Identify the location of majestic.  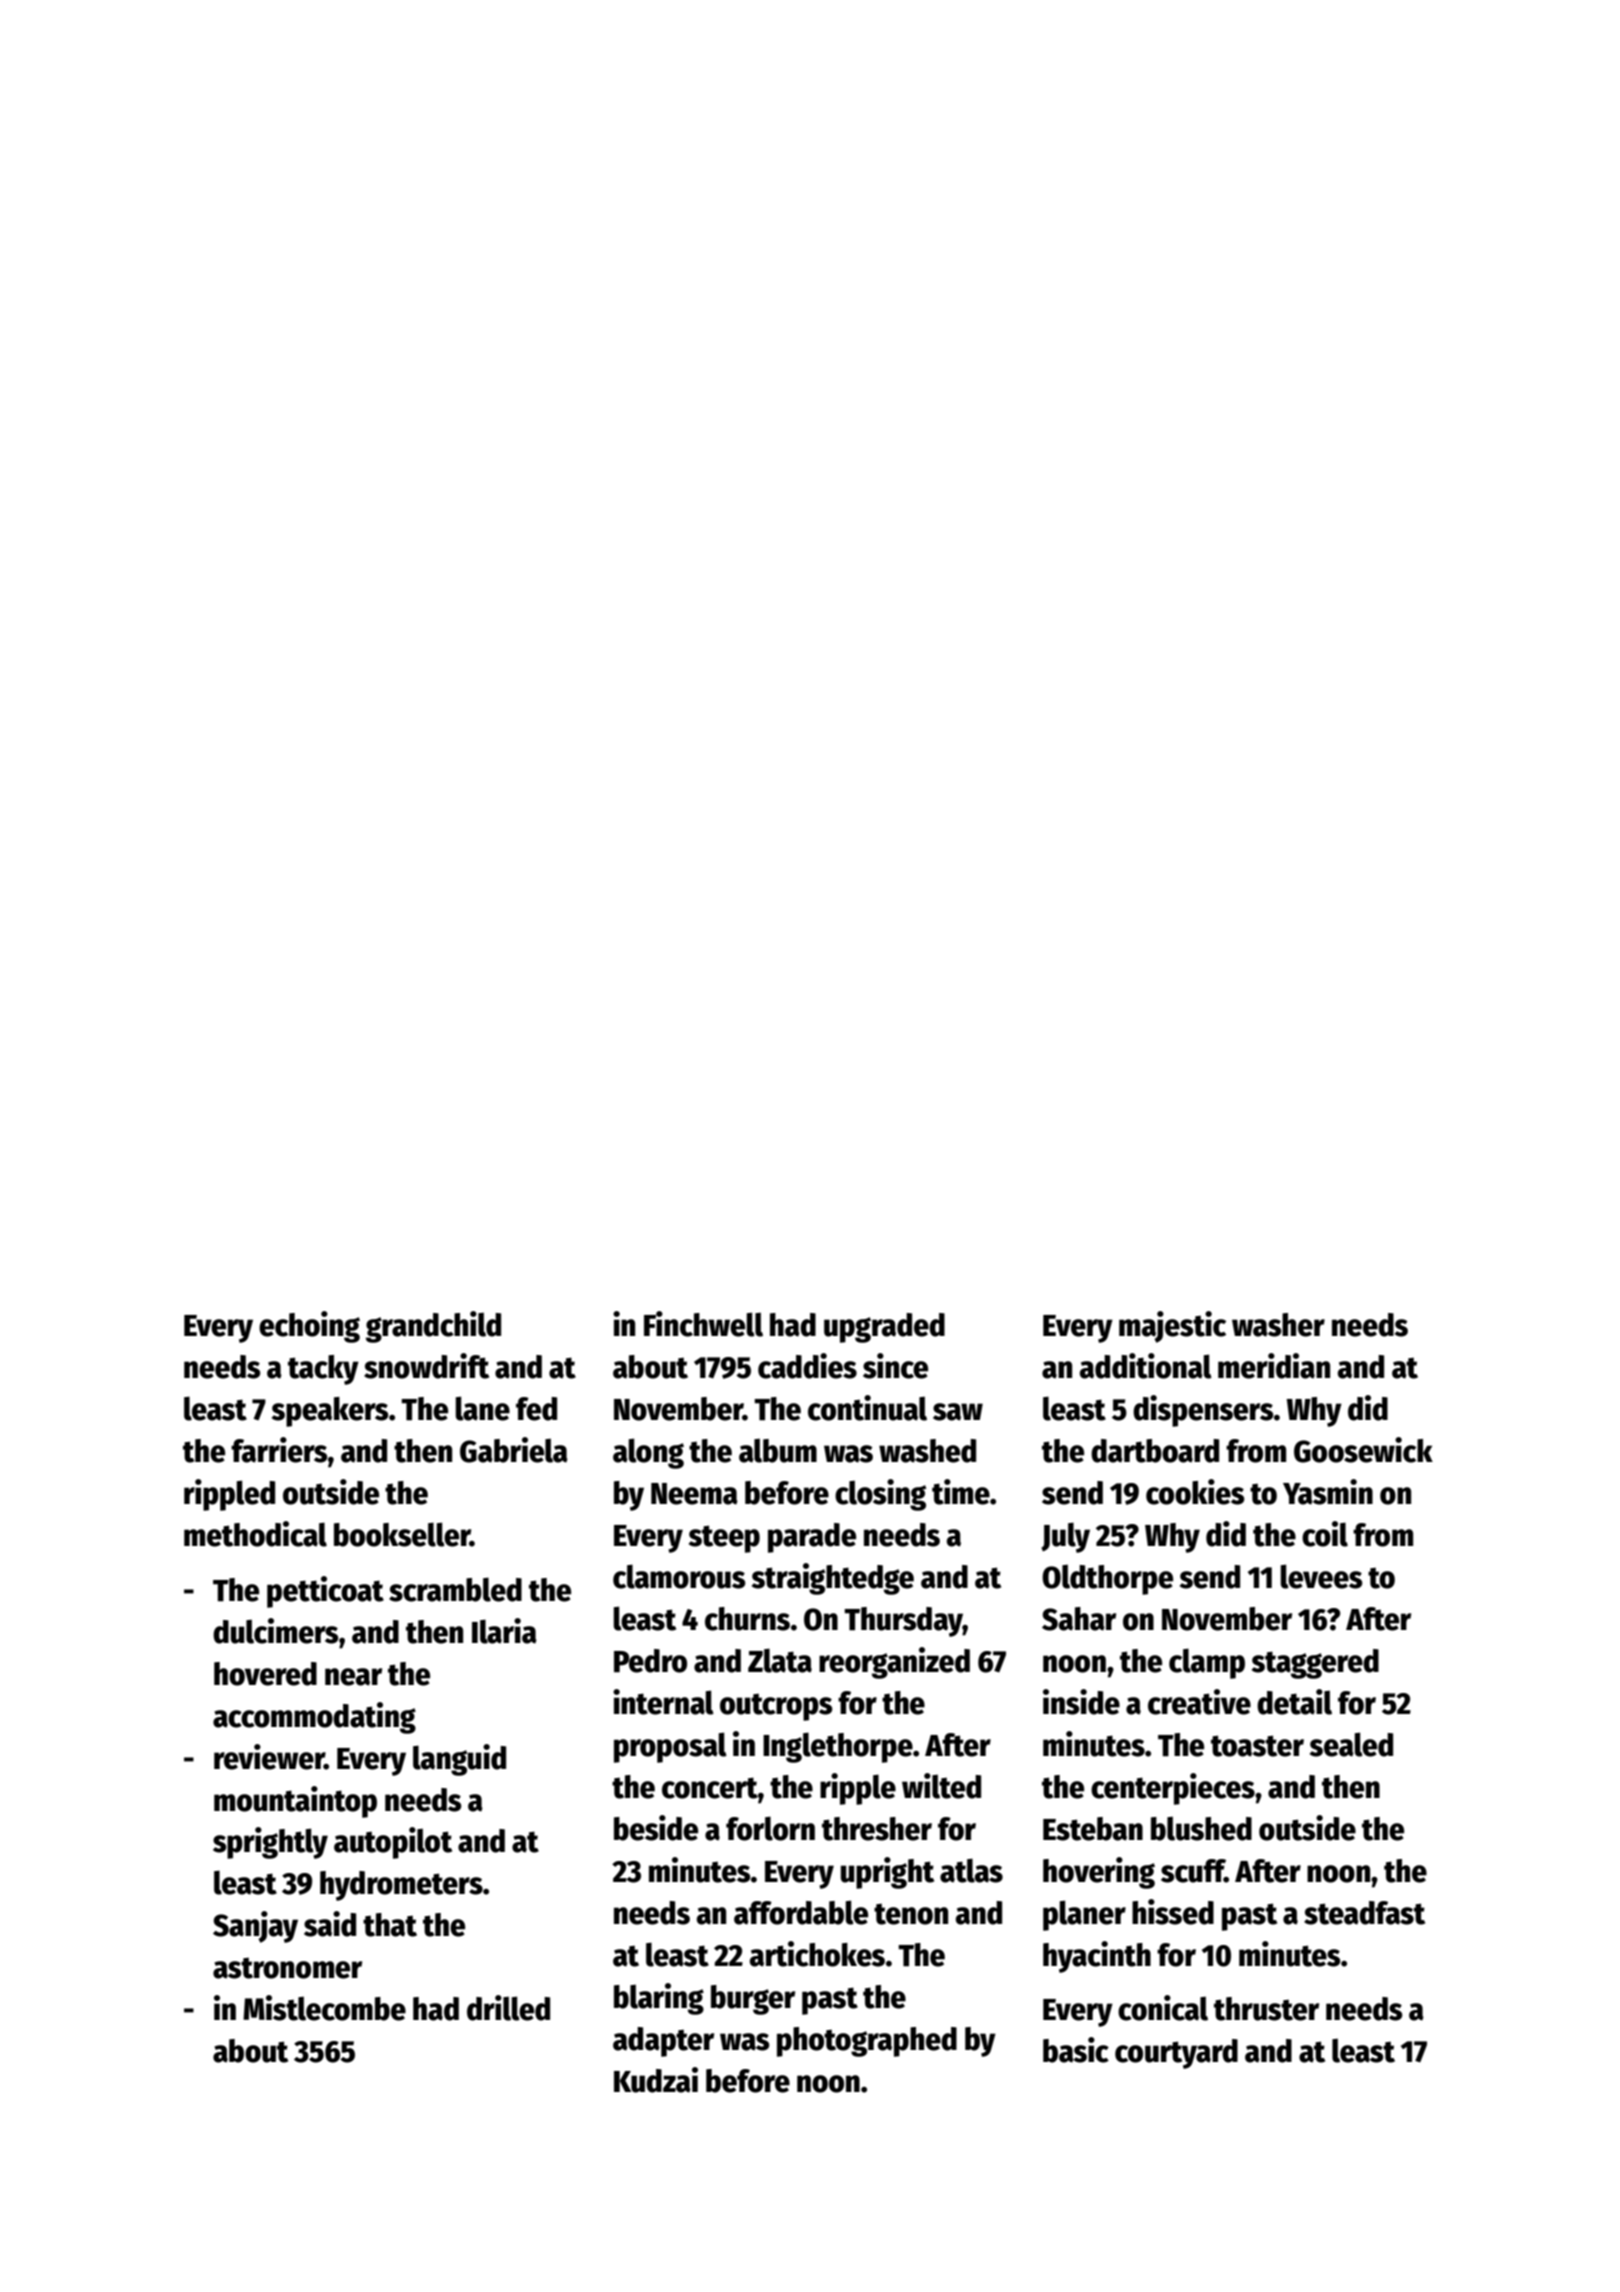
(1172, 1327).
